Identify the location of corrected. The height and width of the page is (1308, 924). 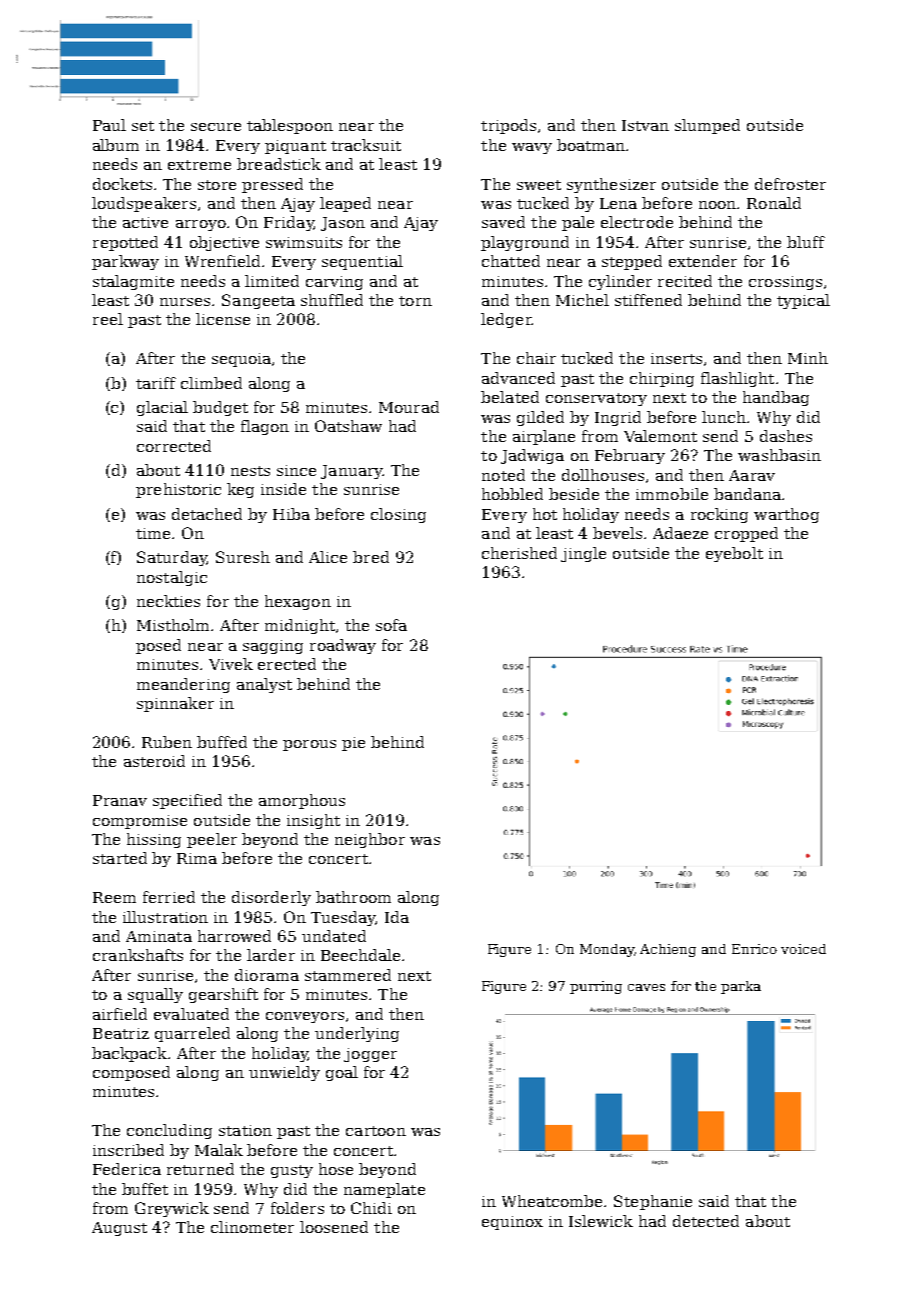
(174, 446).
